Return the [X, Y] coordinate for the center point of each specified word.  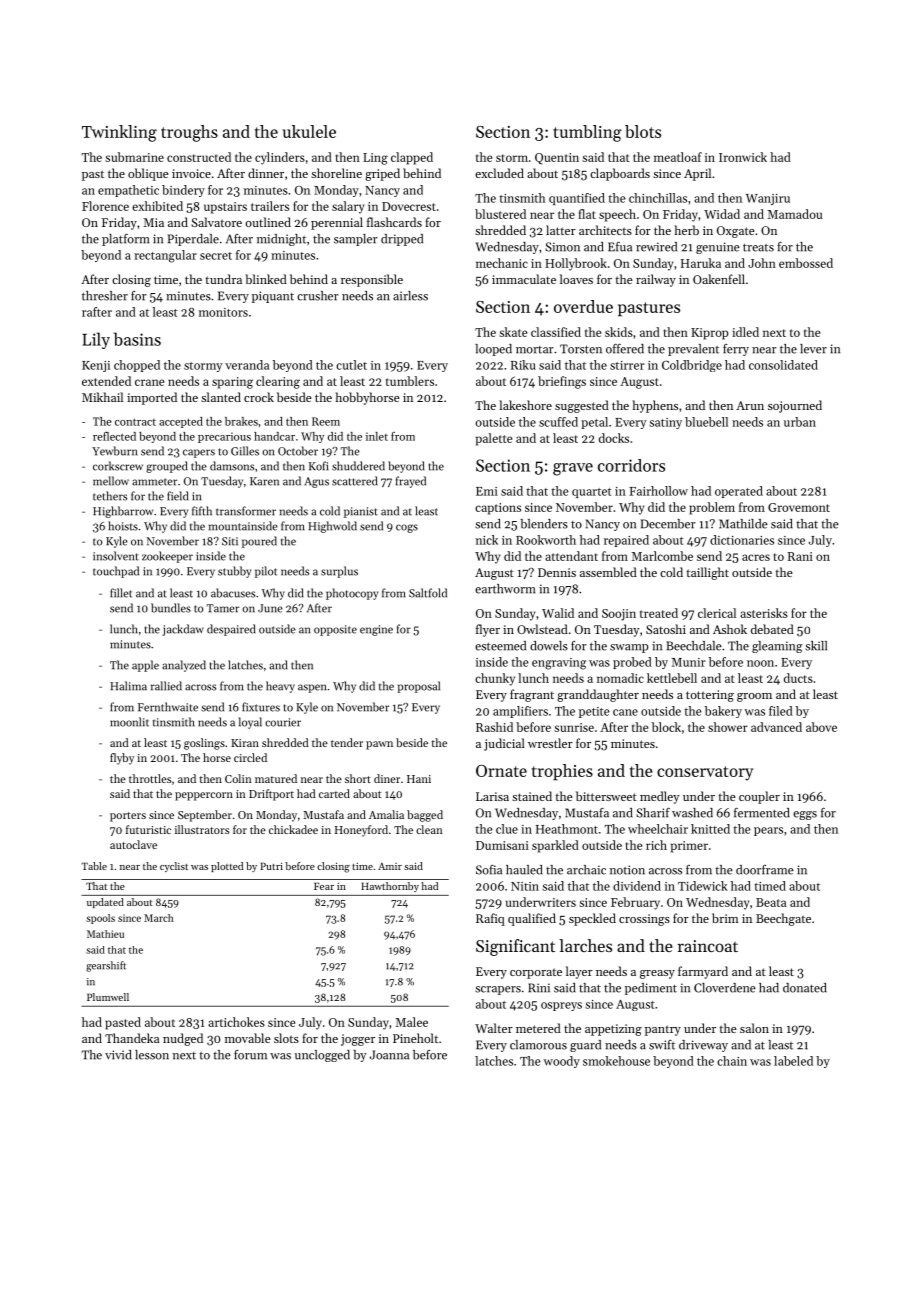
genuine [718, 248]
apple [145, 666]
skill [816, 646]
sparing [232, 383]
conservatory [705, 773]
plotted [227, 867]
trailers [270, 206]
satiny [665, 423]
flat [587, 214]
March [159, 918]
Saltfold [428, 593]
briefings [562, 382]
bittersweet [606, 796]
